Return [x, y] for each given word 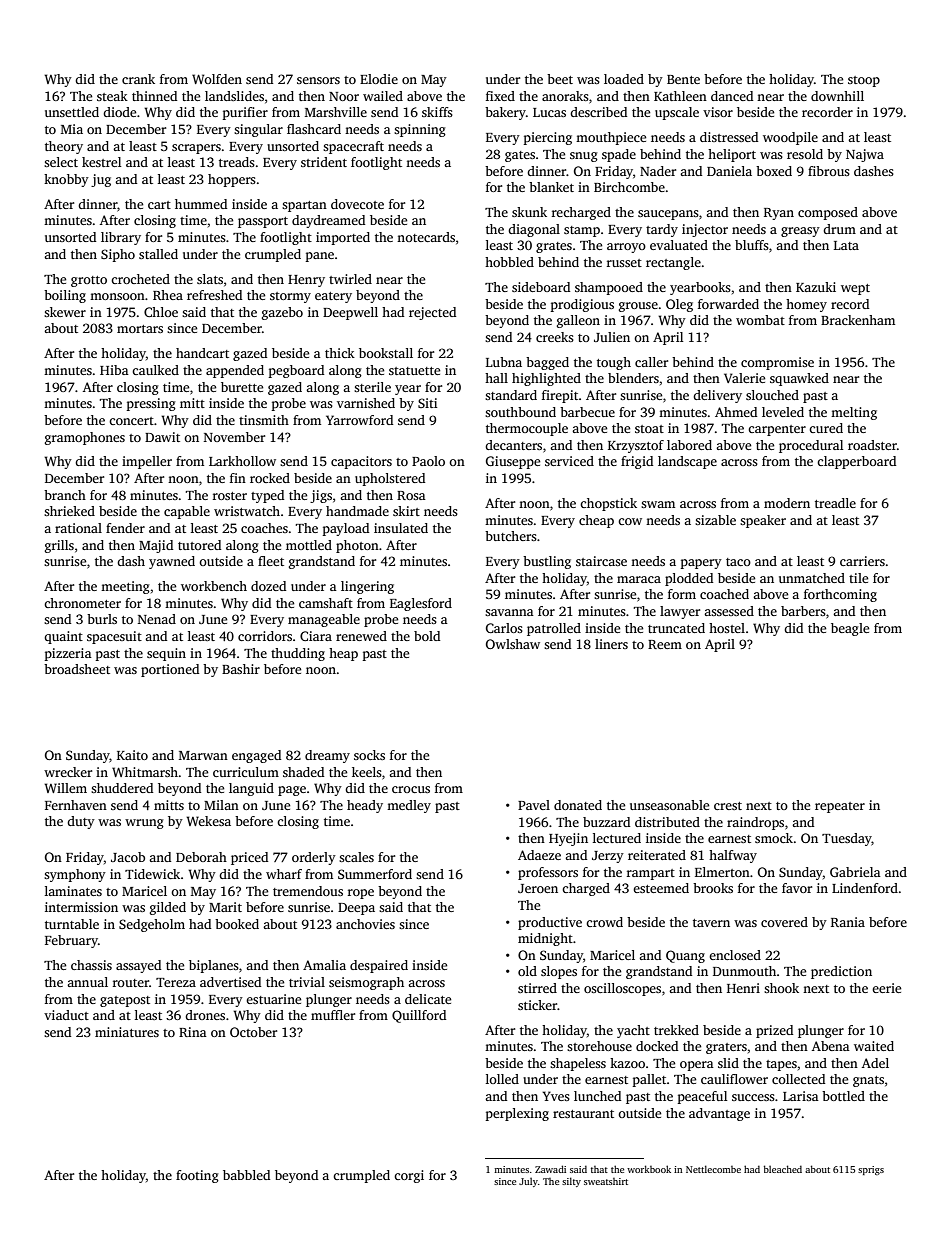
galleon [578, 321]
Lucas [549, 112]
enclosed [735, 955]
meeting [125, 587]
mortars [140, 329]
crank [138, 79]
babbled [246, 1175]
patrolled [554, 629]
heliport [732, 155]
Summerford [375, 874]
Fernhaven [76, 805]
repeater [840, 807]
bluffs [752, 245]
